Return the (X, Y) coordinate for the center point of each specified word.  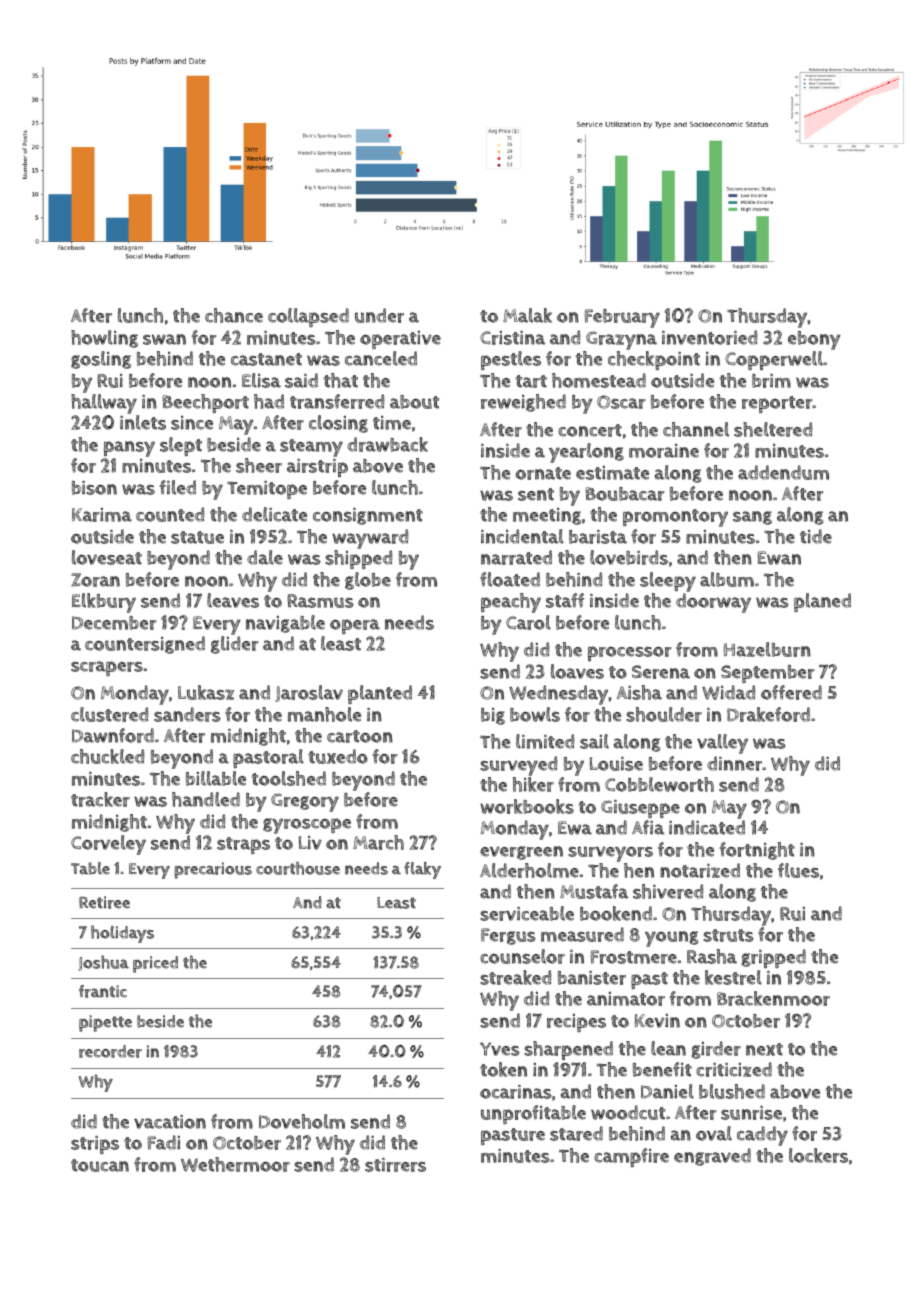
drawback (387, 444)
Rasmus (320, 601)
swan (164, 339)
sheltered (773, 429)
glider (235, 645)
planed (822, 602)
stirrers (395, 1165)
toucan (100, 1165)
